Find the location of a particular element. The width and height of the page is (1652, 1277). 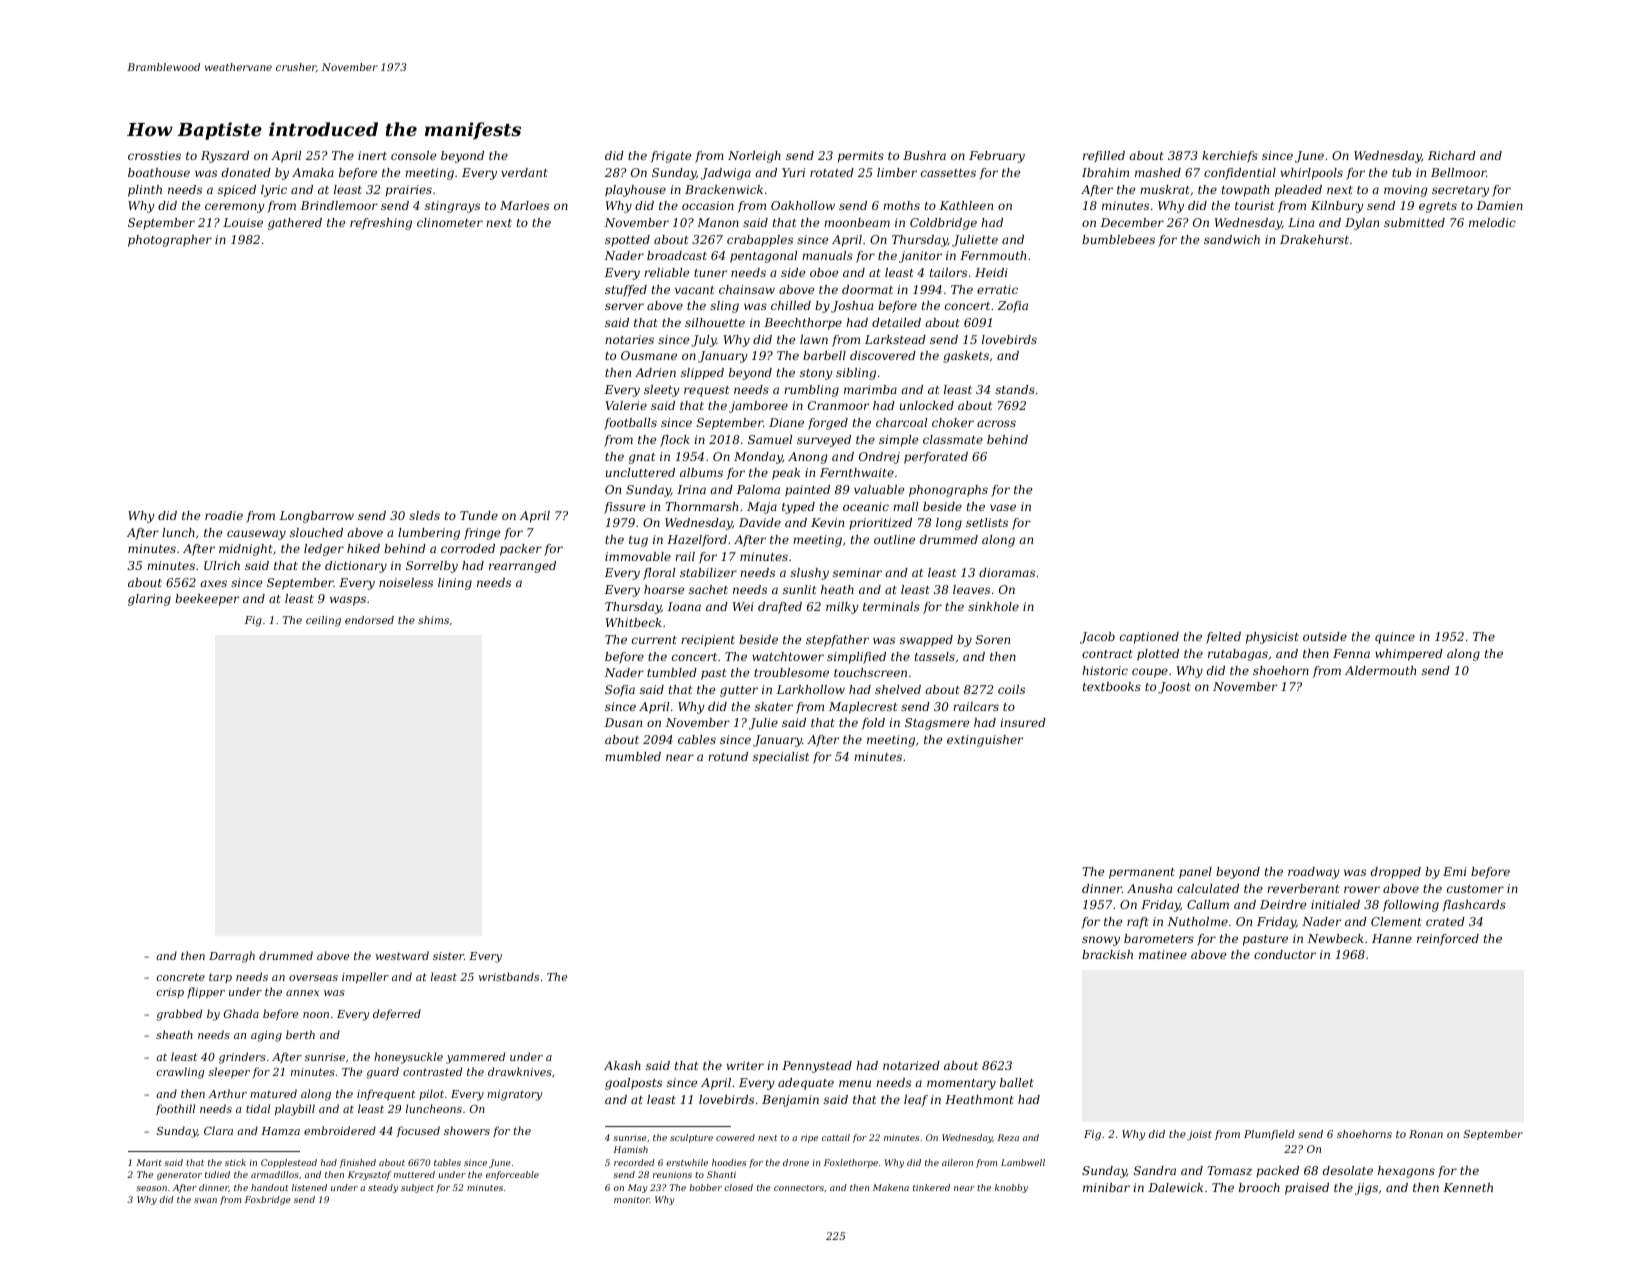

wristbands is located at coordinates (509, 976).
